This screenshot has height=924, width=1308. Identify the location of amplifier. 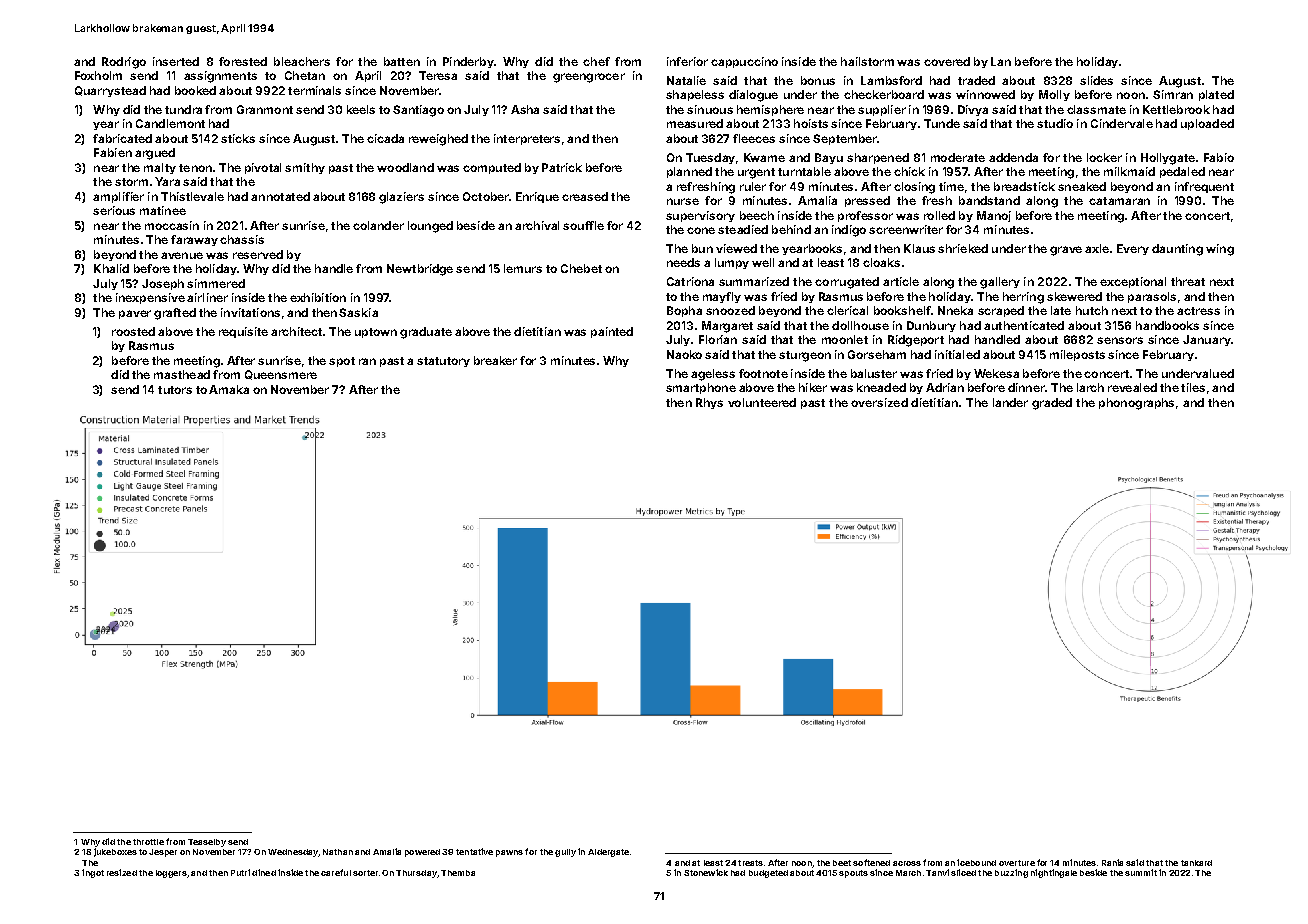
(118, 197).
